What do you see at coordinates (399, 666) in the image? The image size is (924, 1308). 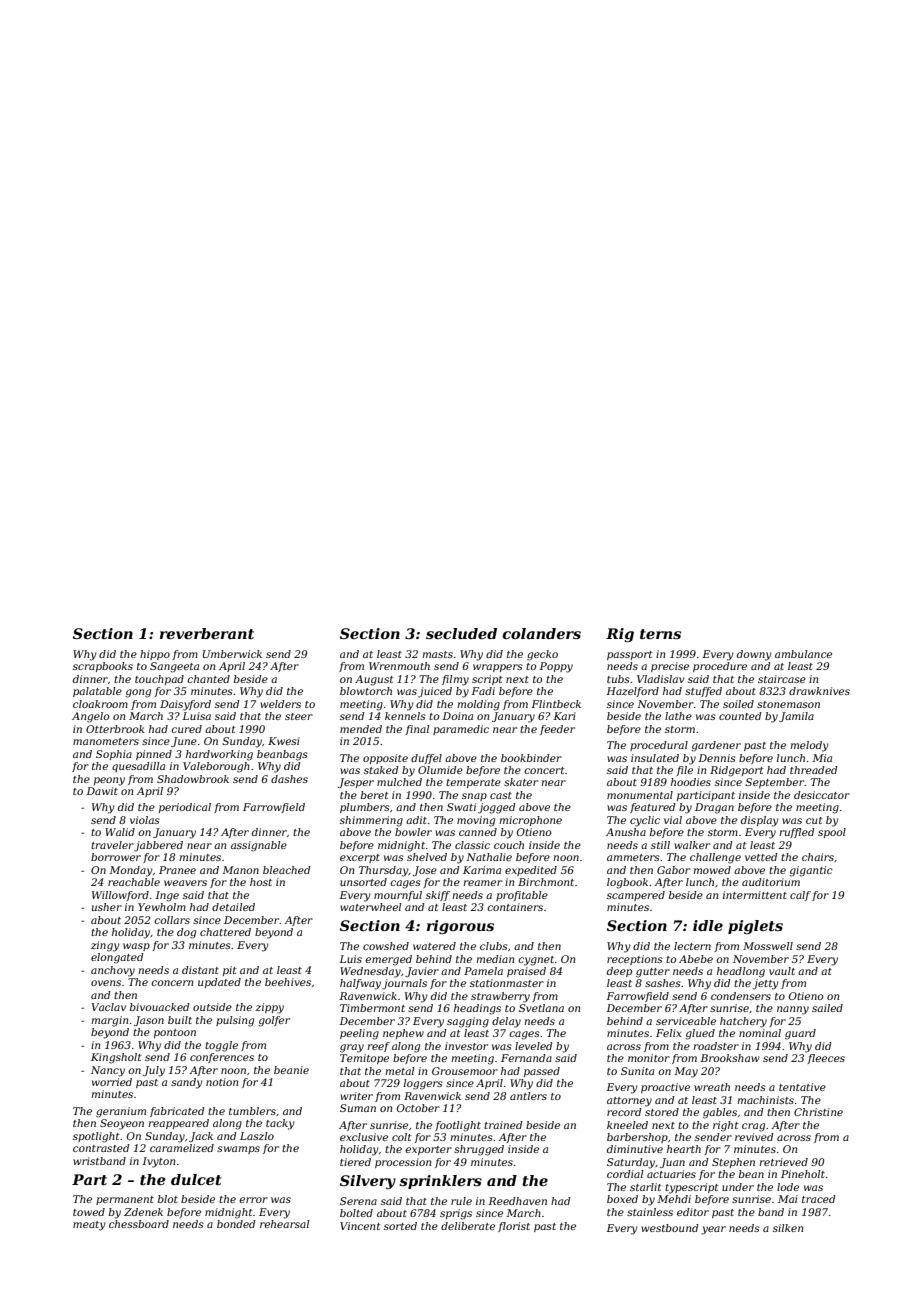 I see `Wrenmouth` at bounding box center [399, 666].
